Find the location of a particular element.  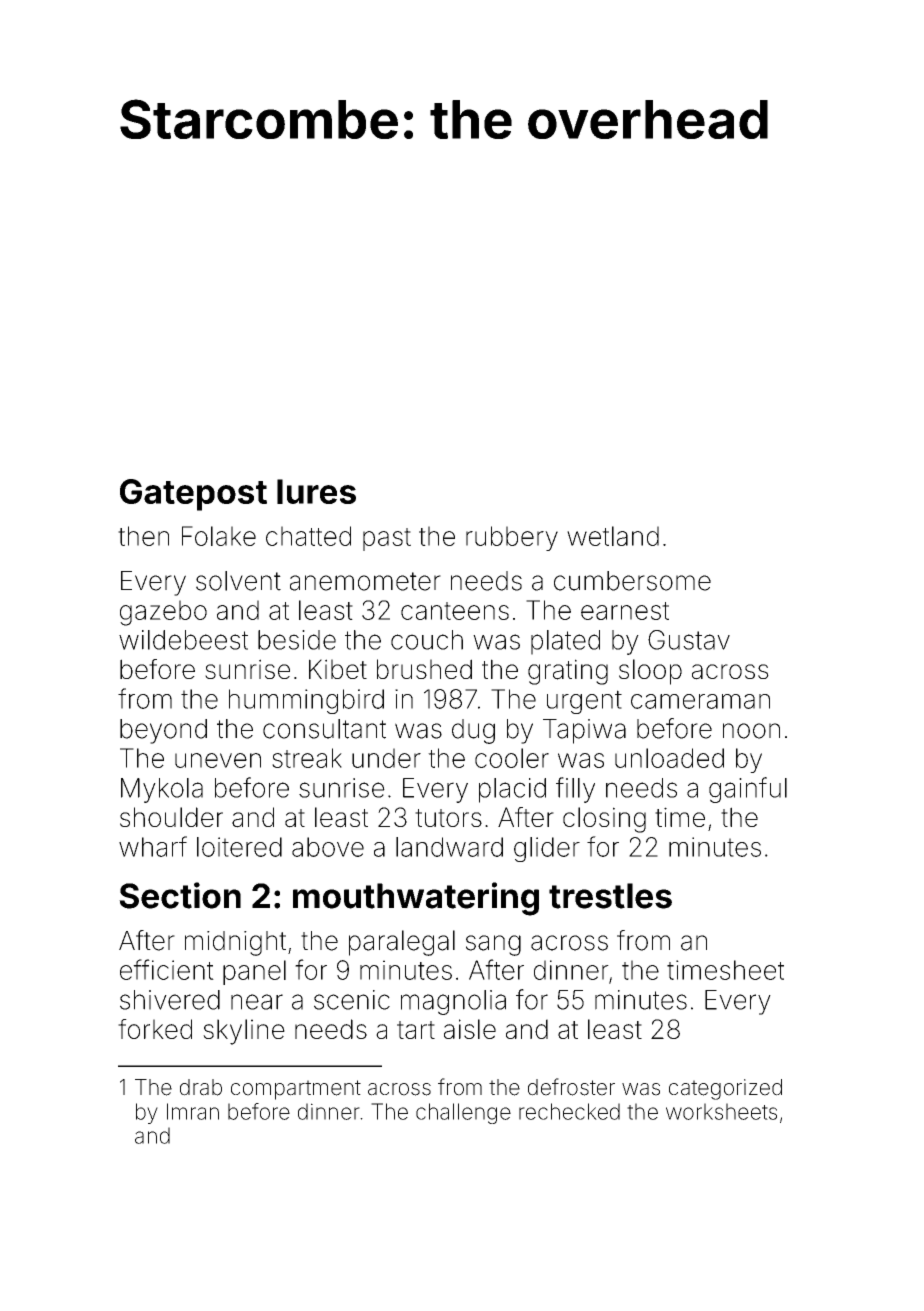

gainful is located at coordinates (748, 790).
